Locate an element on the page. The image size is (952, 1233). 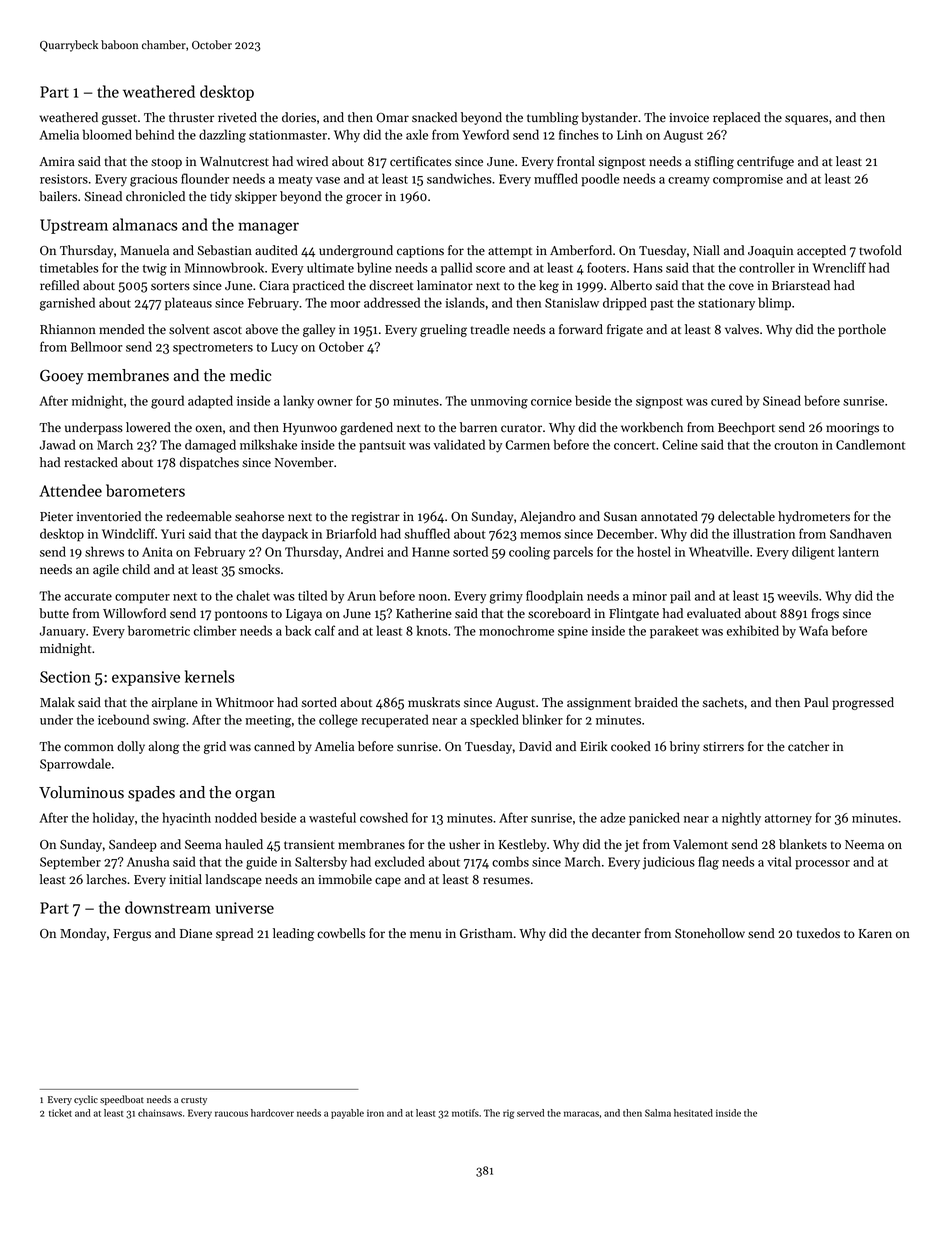
accepted is located at coordinates (821, 251).
